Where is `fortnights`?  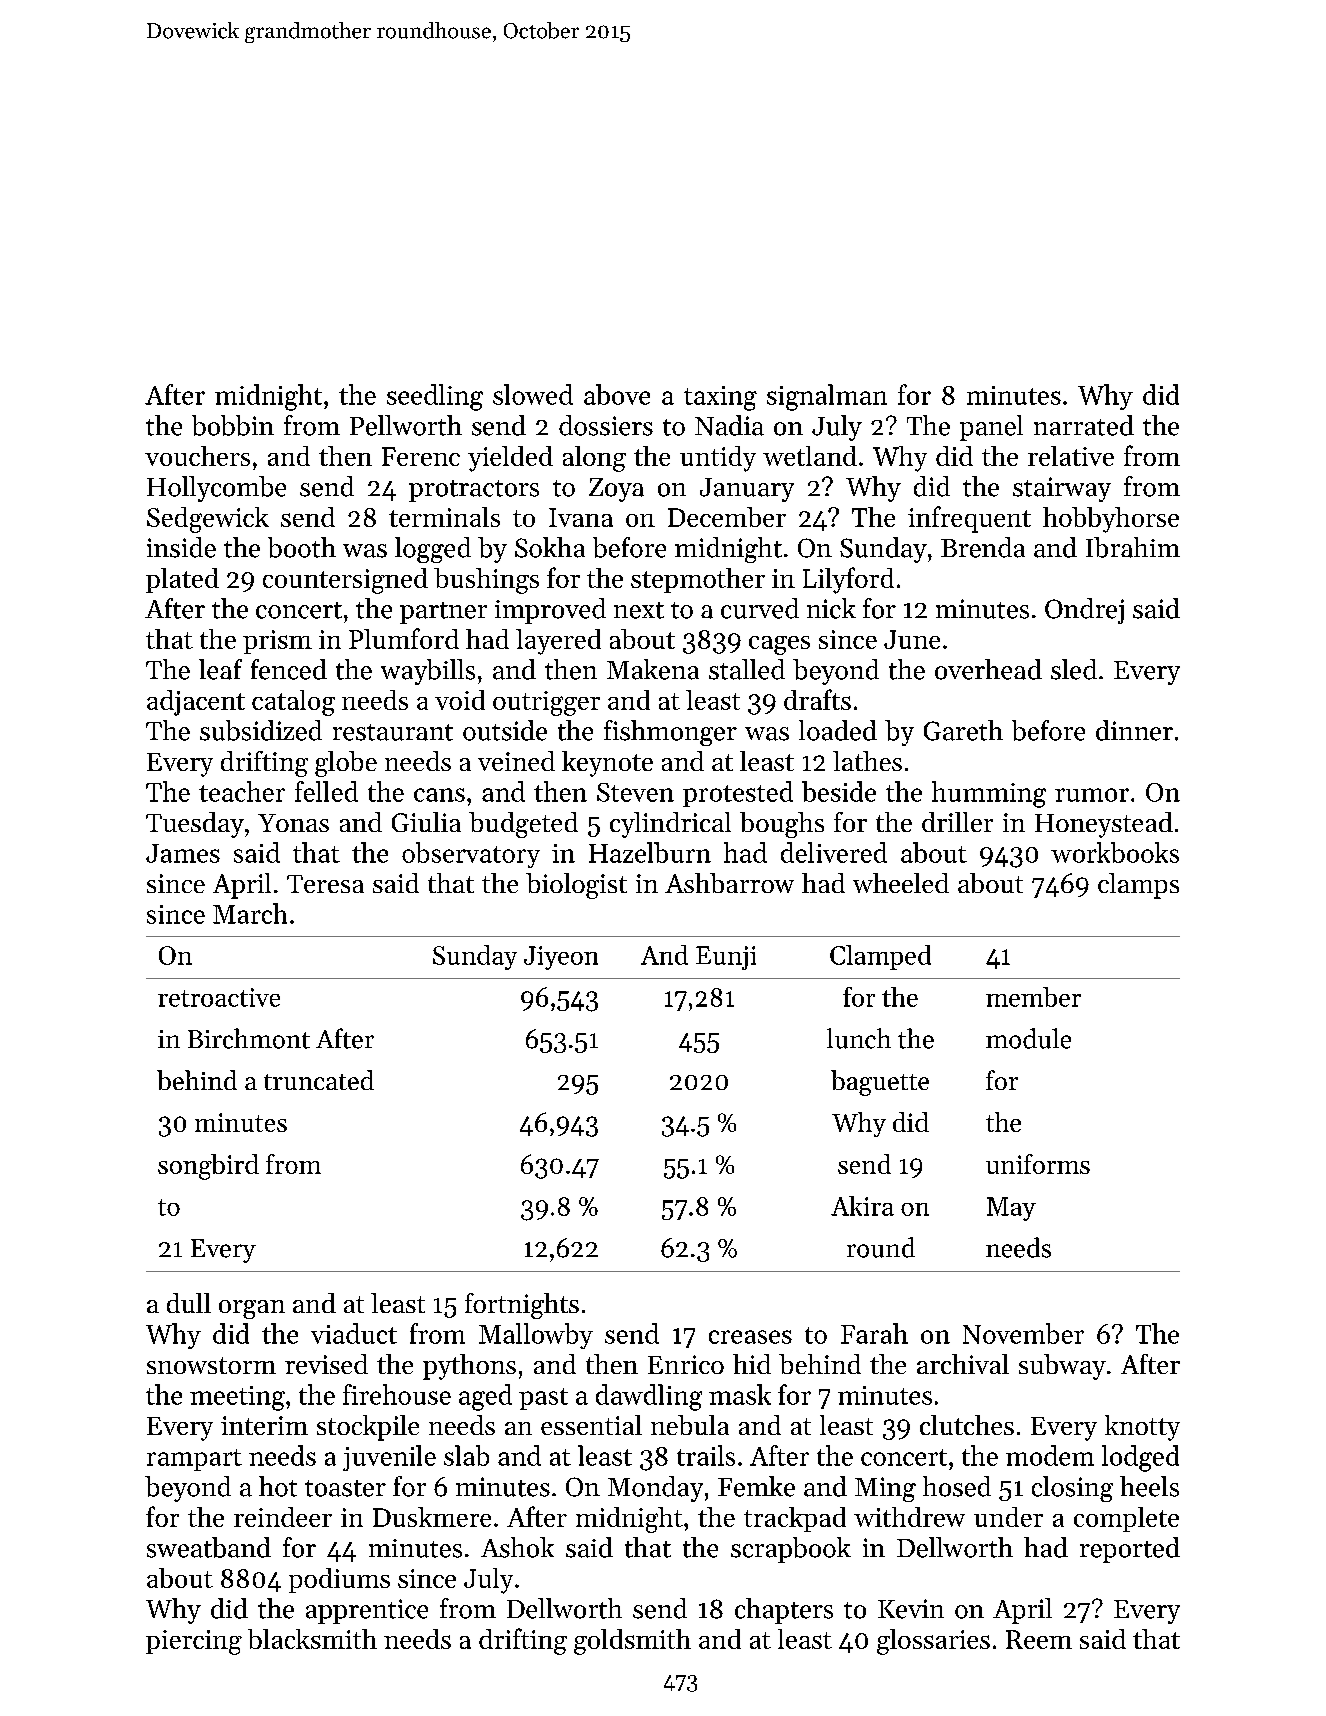 fortnights is located at coordinates (522, 1306).
